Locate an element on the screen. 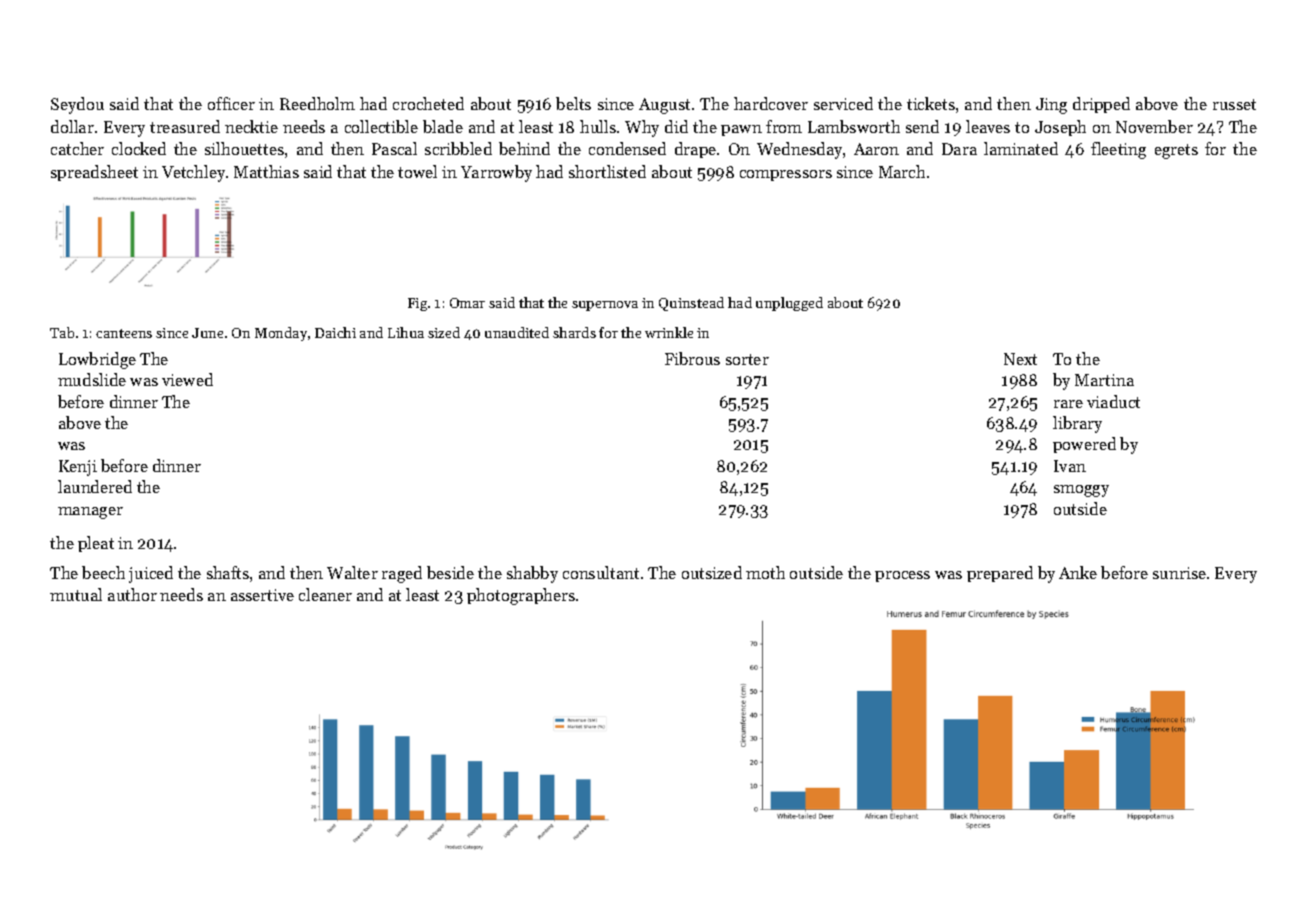 This screenshot has height=924, width=1308. Seydou is located at coordinates (77, 105).
